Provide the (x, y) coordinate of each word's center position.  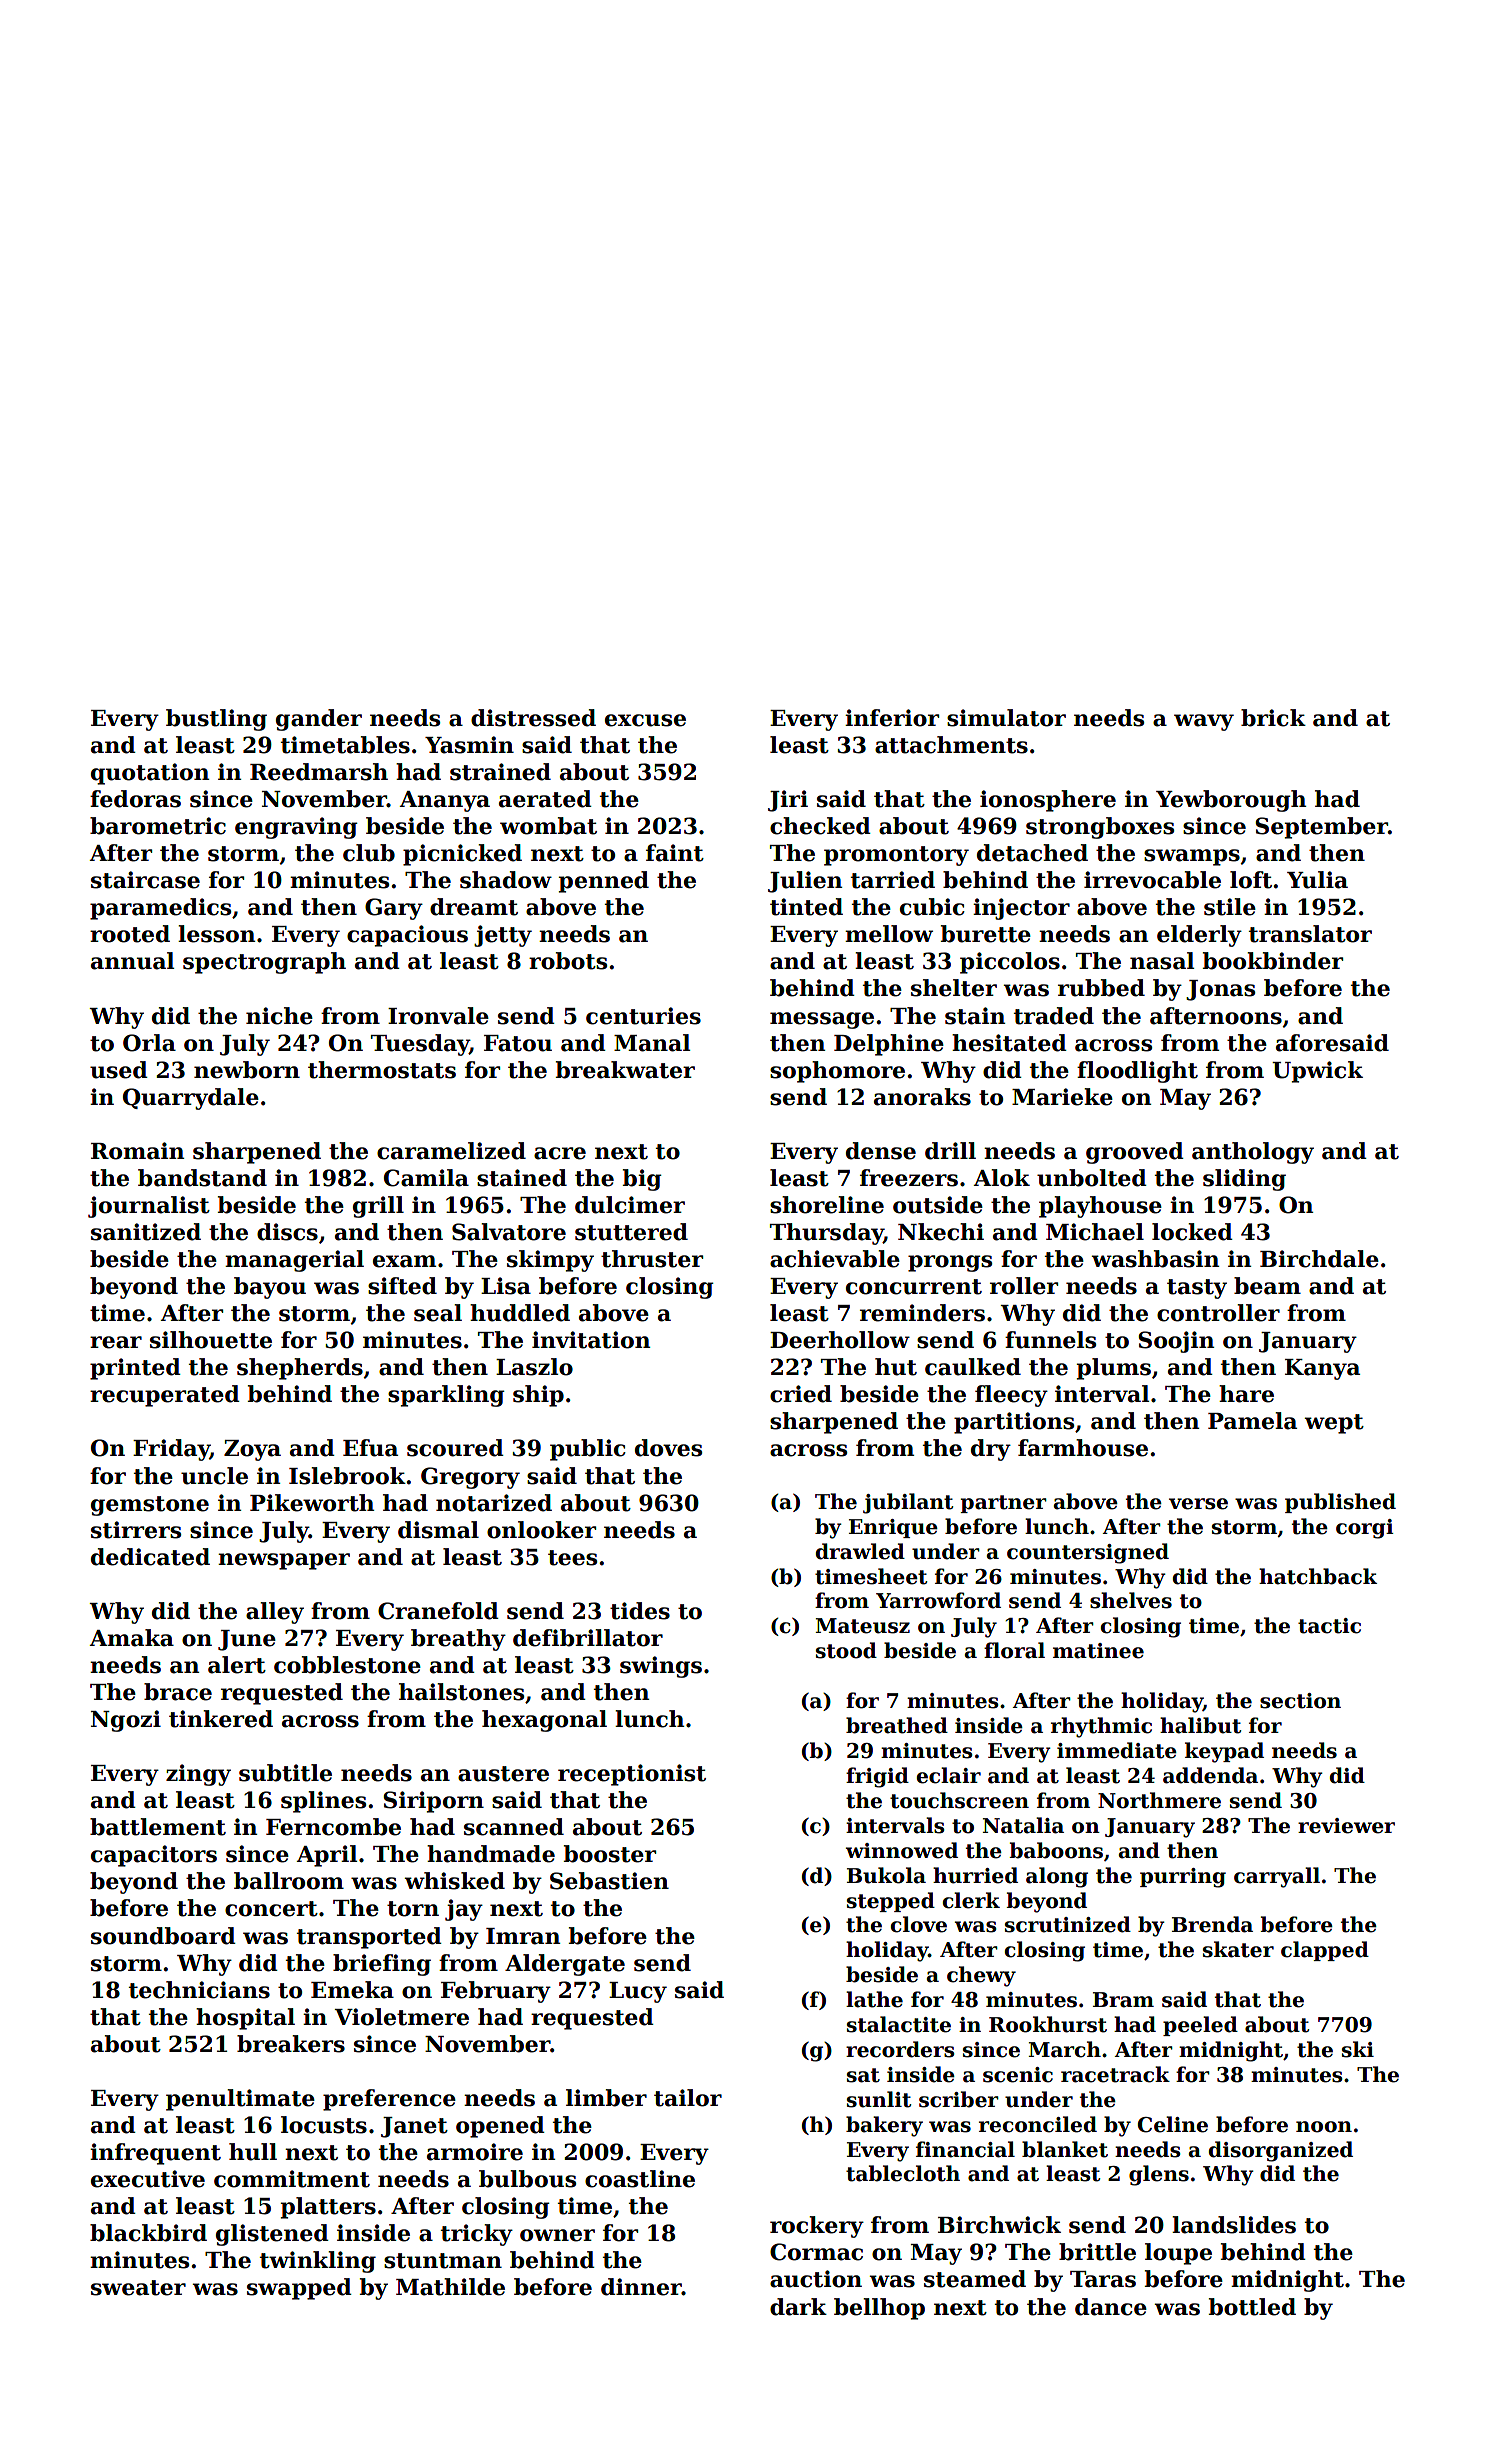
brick (1273, 718)
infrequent (155, 2154)
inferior (892, 718)
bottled (1252, 2307)
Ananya (444, 801)
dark (798, 2307)
